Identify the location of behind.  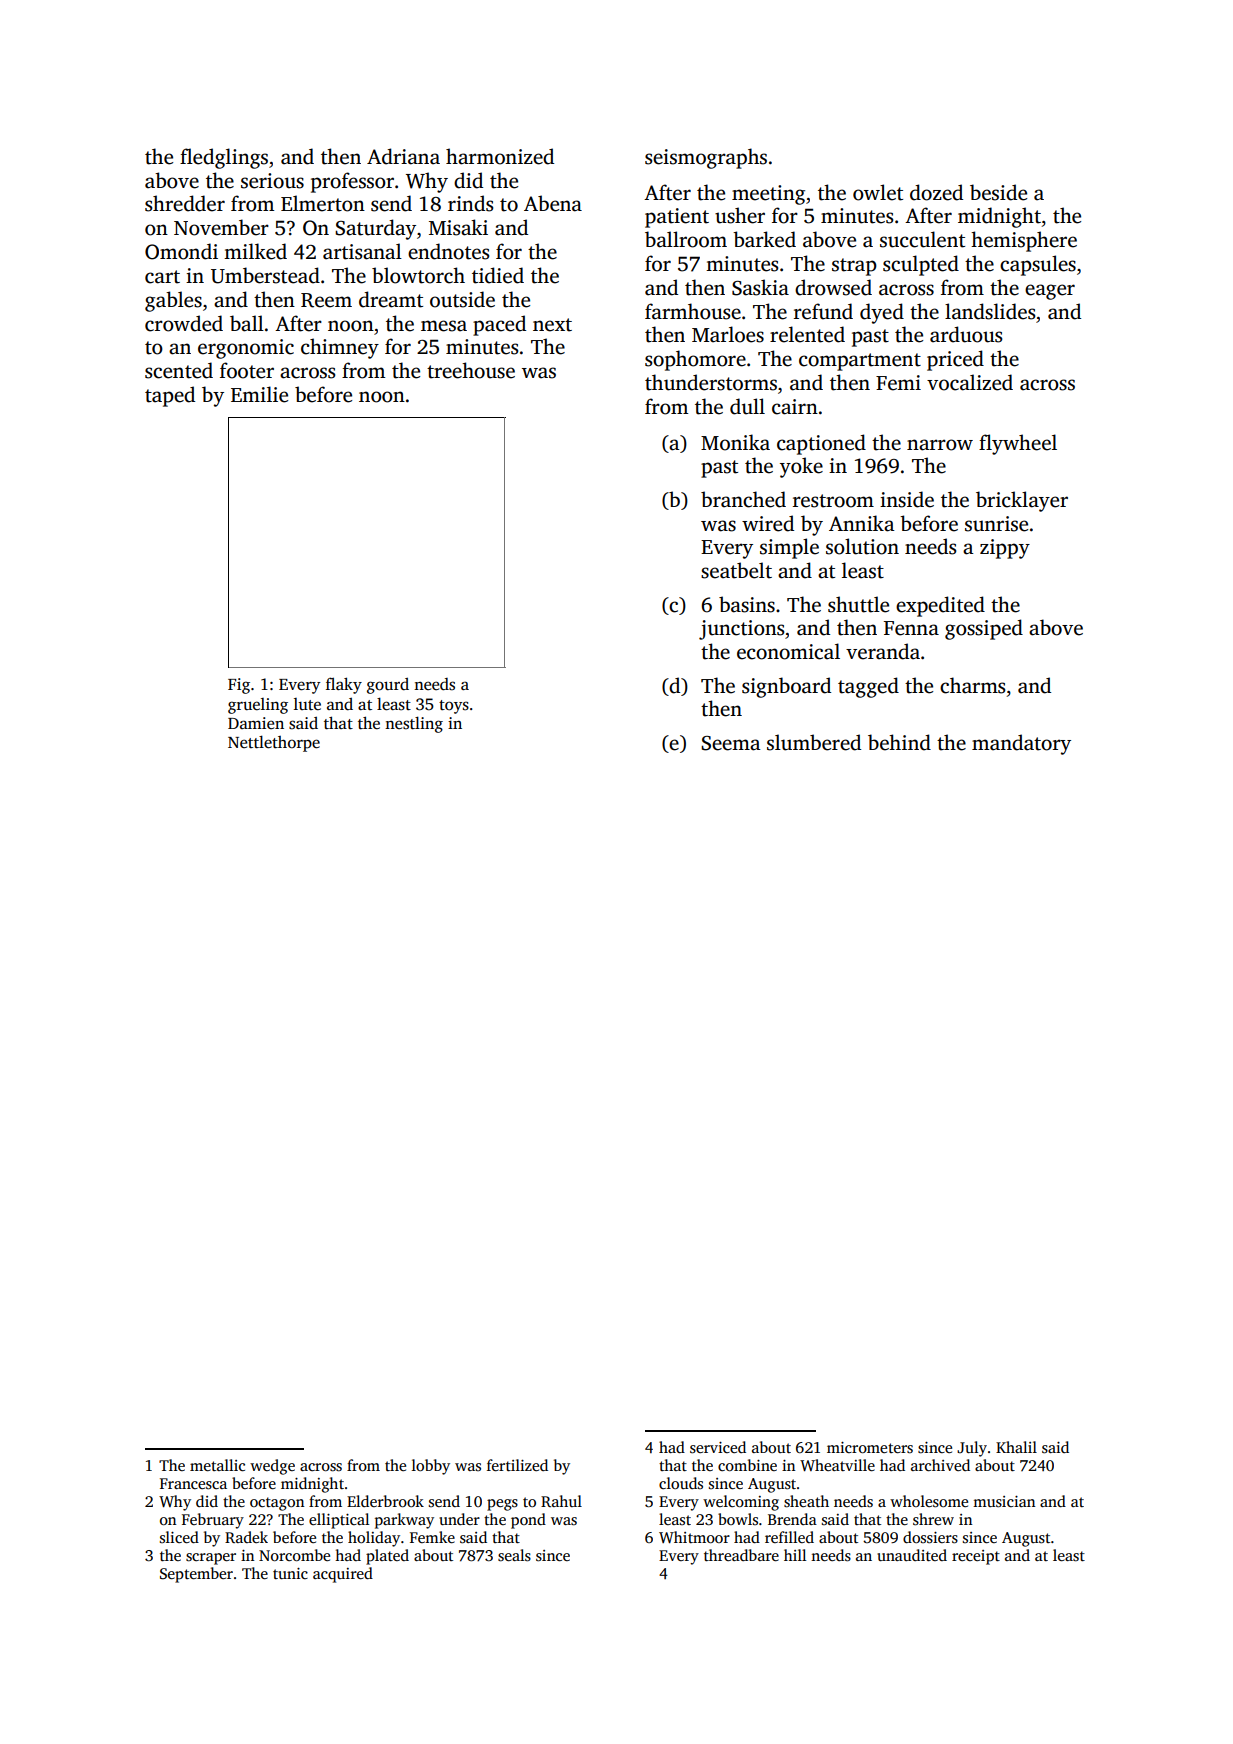
(899, 742).
